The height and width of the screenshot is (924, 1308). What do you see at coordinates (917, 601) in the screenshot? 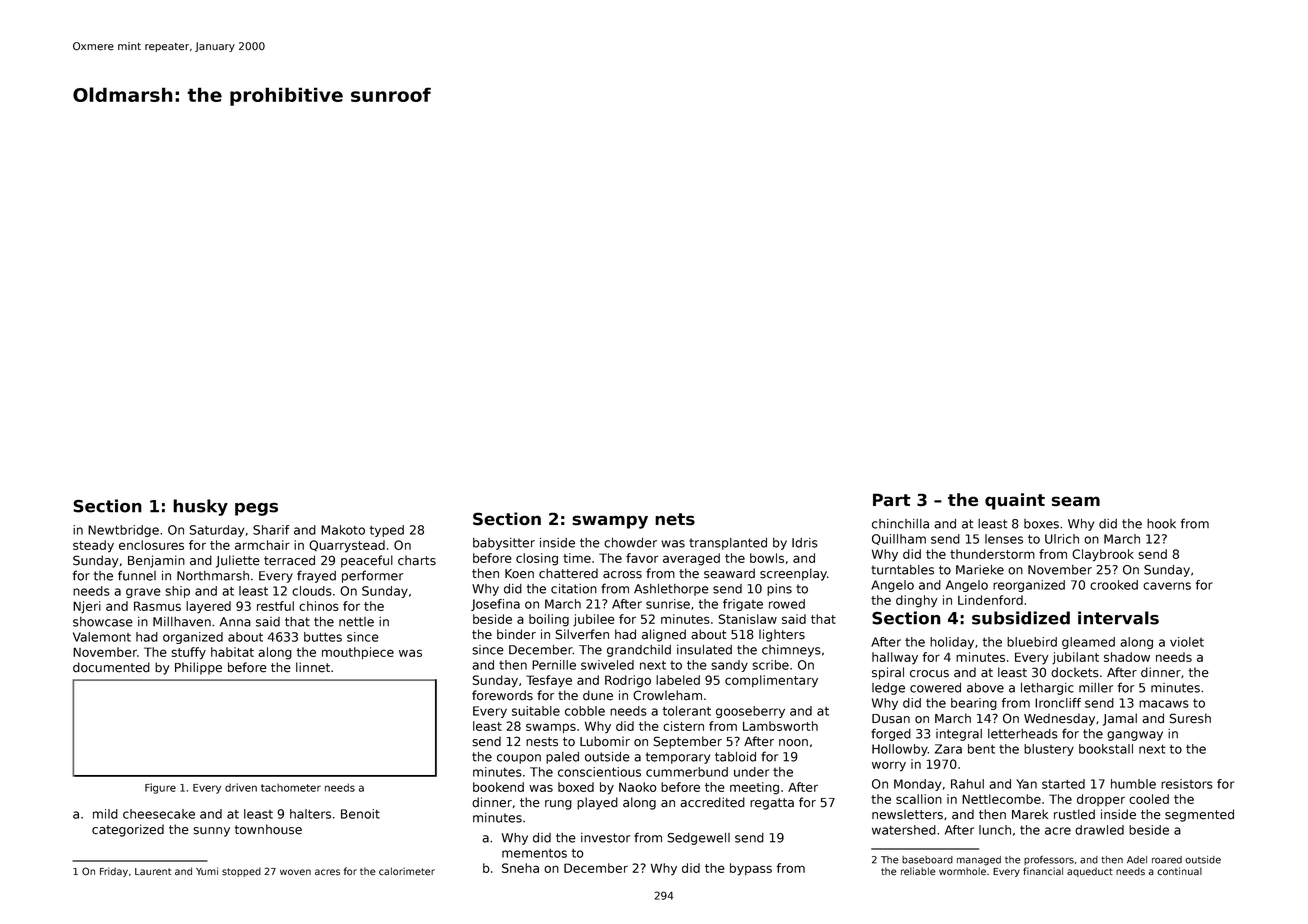
I see `dinghy` at bounding box center [917, 601].
